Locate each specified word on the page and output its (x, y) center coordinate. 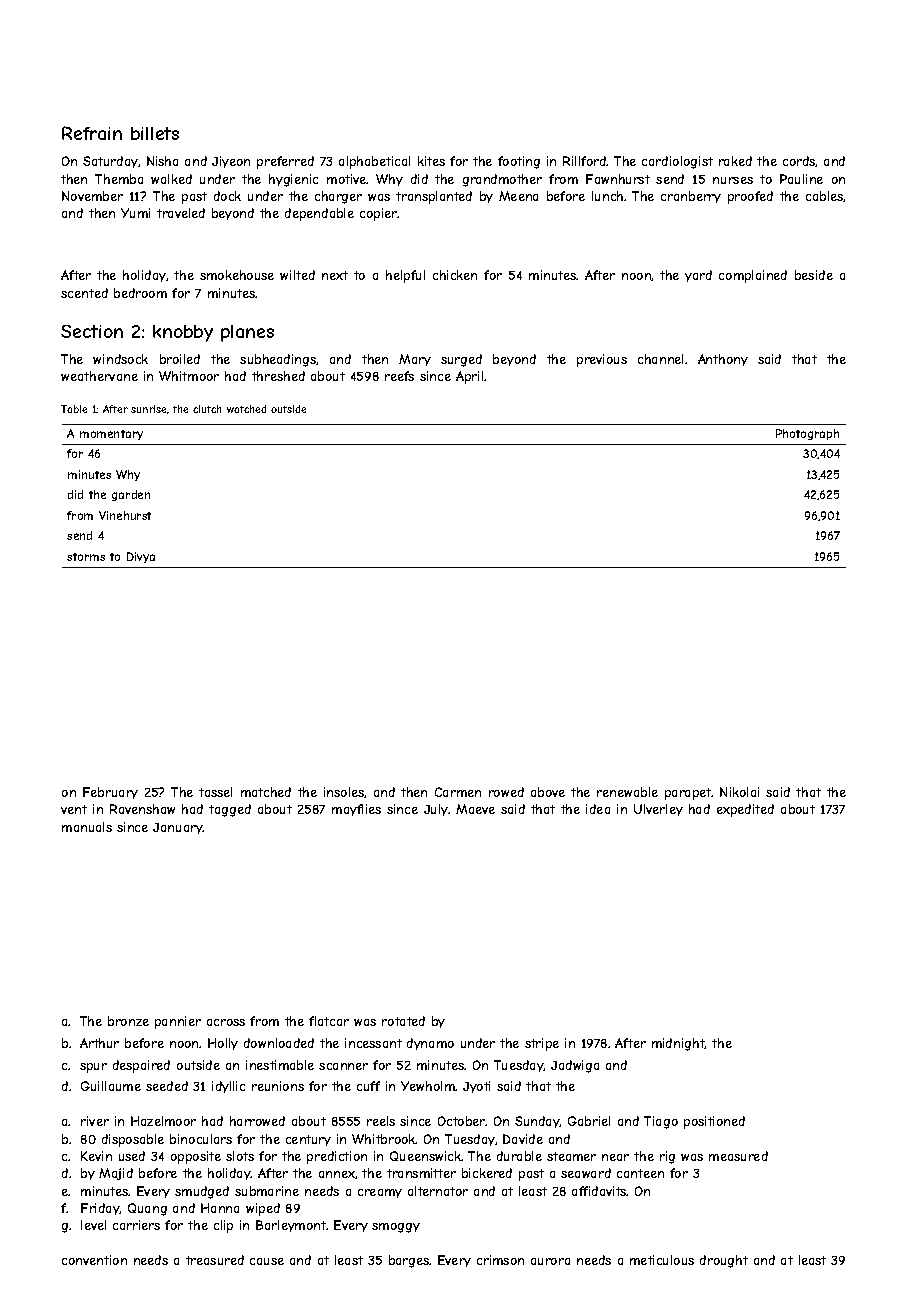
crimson (500, 1260)
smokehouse (237, 275)
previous (602, 360)
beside (814, 275)
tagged (230, 810)
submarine (267, 1191)
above (548, 792)
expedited (745, 810)
